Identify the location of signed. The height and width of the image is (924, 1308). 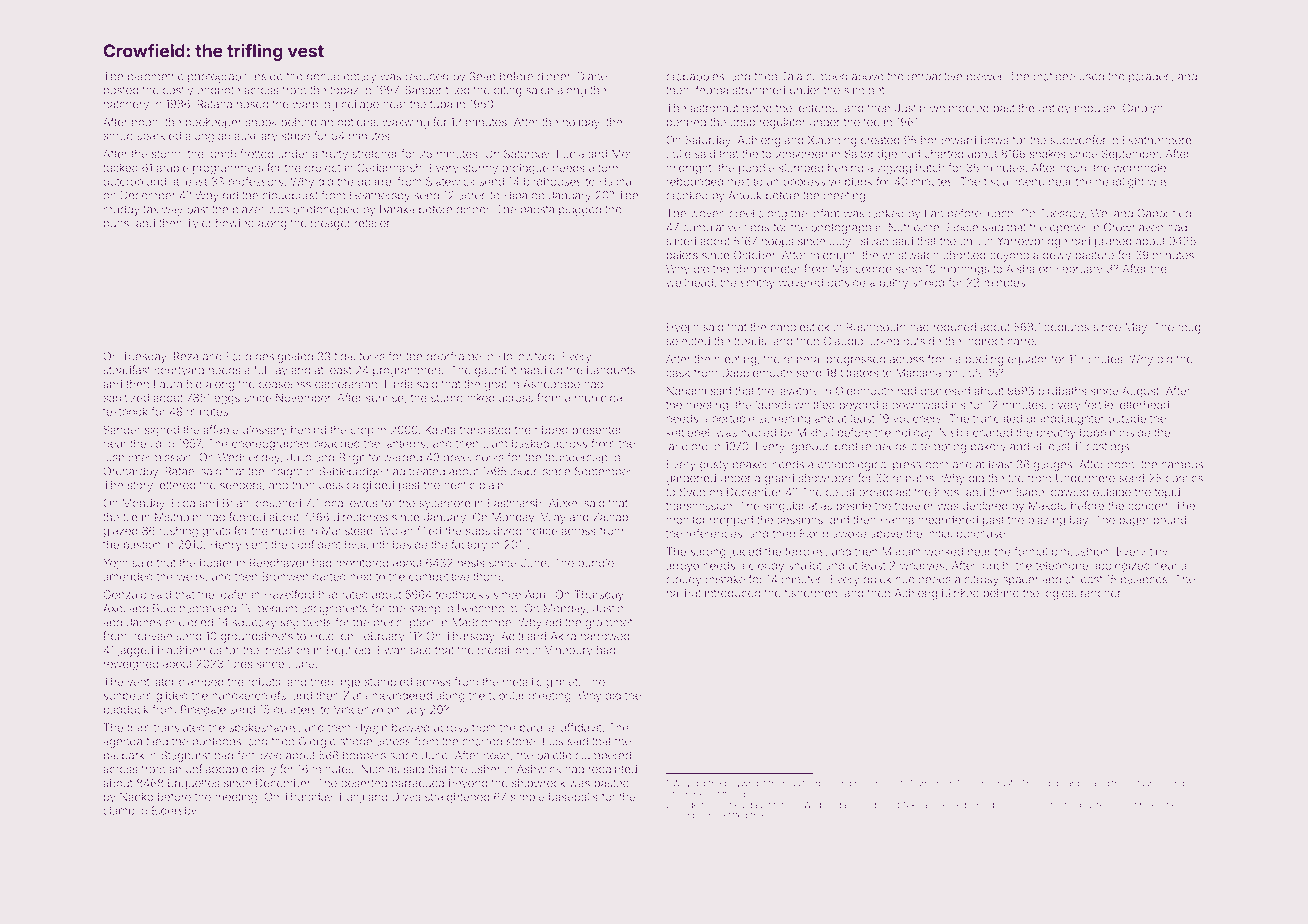
(162, 431).
